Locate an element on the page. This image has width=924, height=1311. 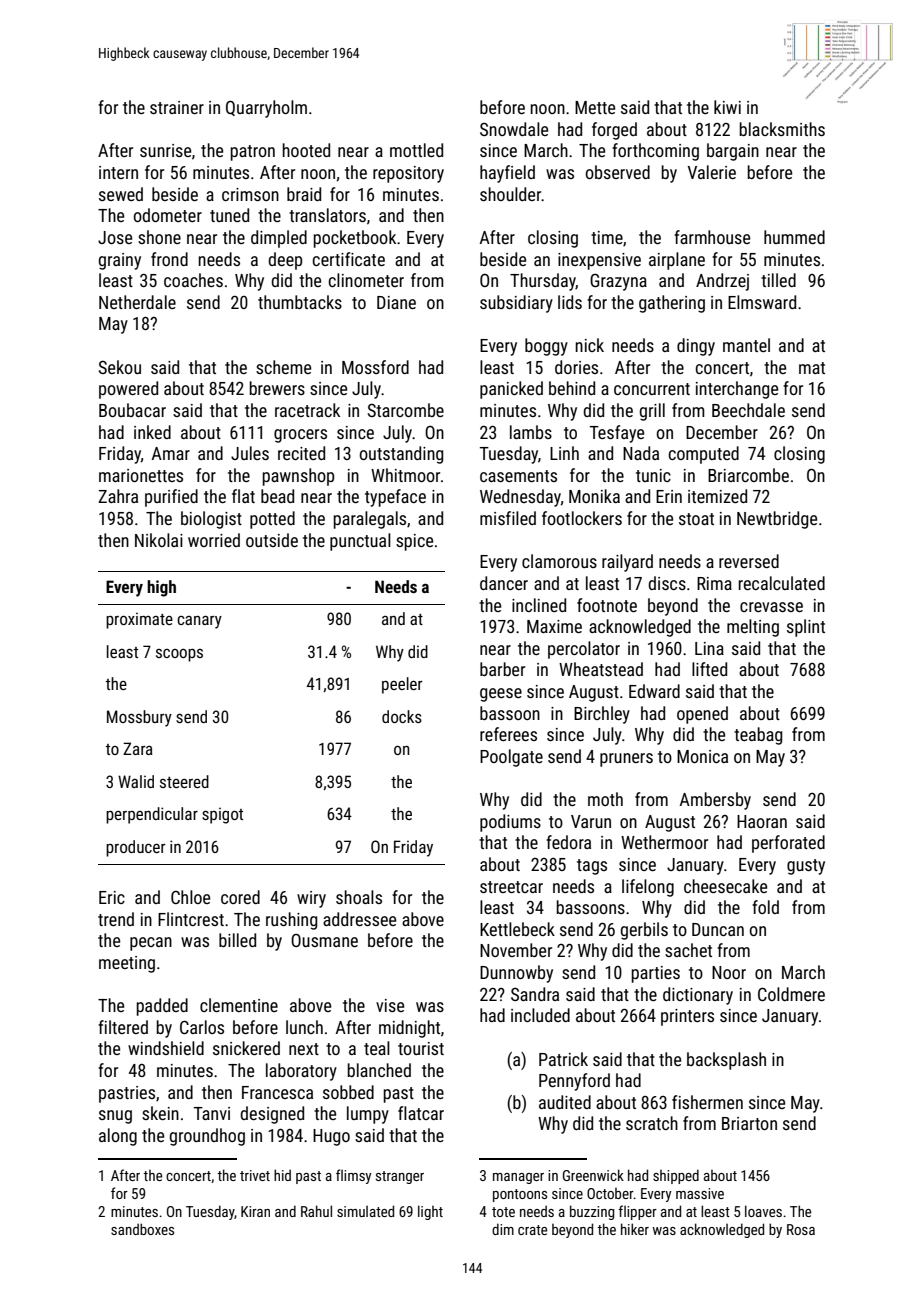
billed is located at coordinates (237, 940).
